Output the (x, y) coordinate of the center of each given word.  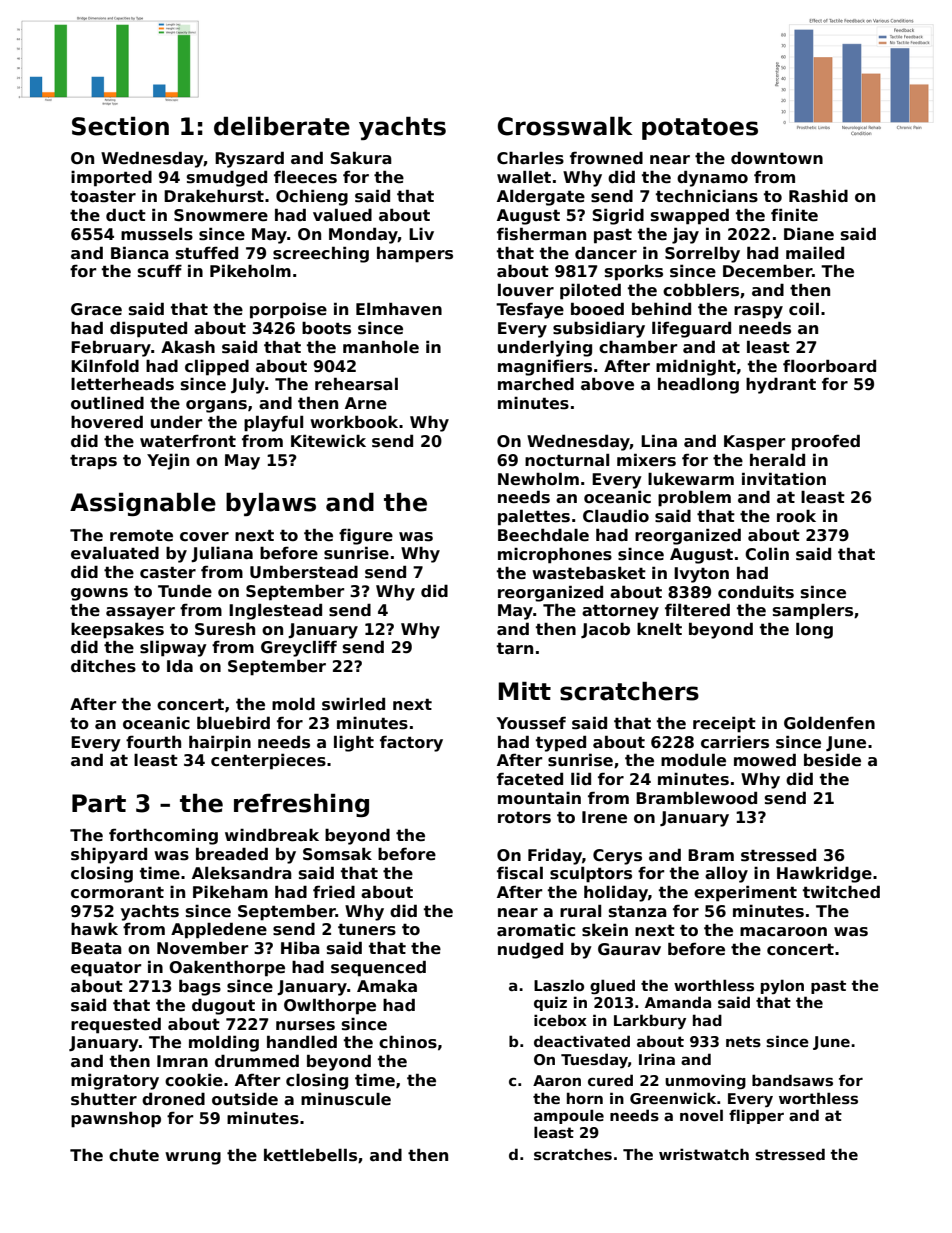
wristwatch (704, 1154)
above (607, 384)
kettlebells (310, 1155)
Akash (188, 347)
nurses (305, 1026)
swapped (690, 216)
